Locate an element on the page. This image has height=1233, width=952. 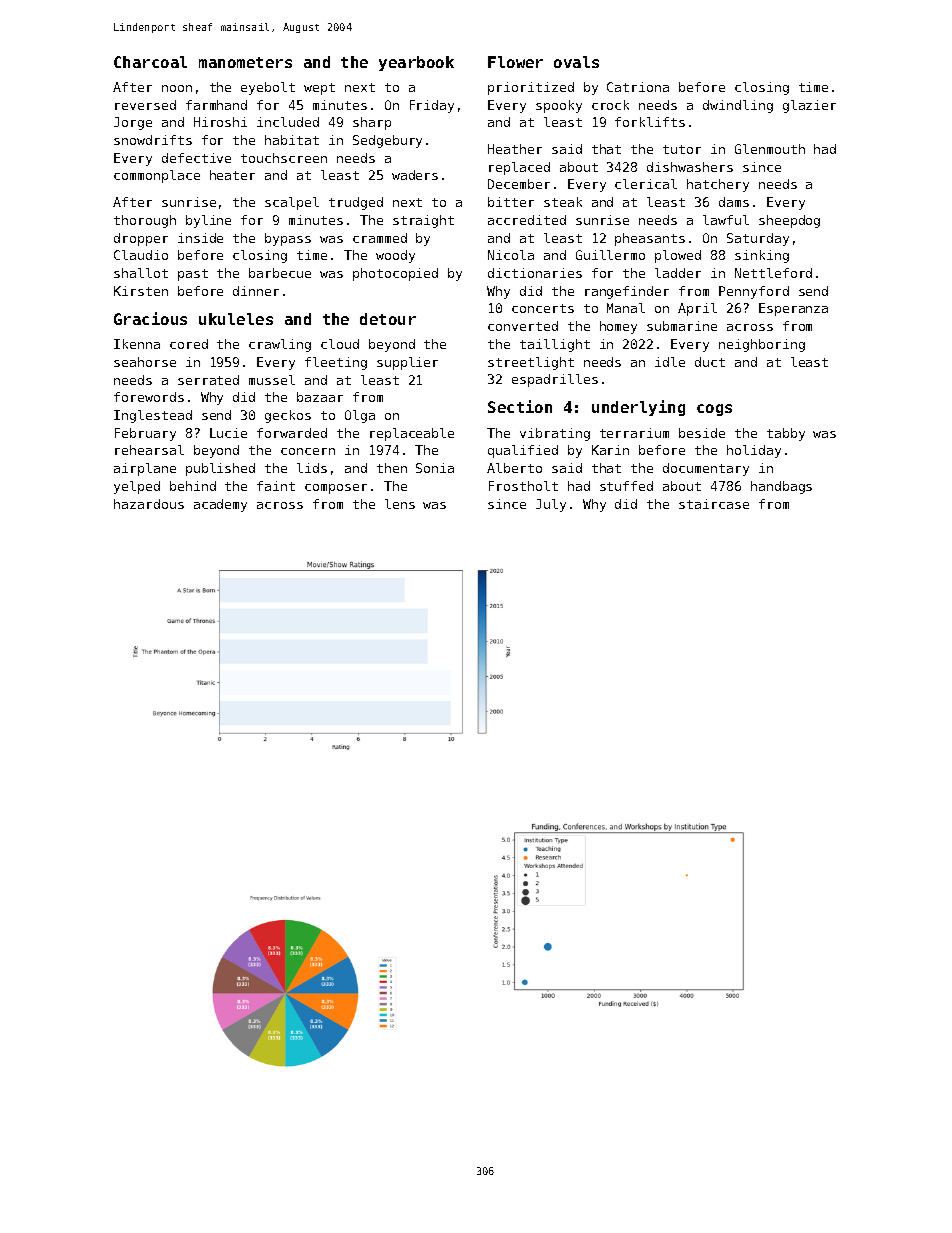
streetlight is located at coordinates (531, 363).
